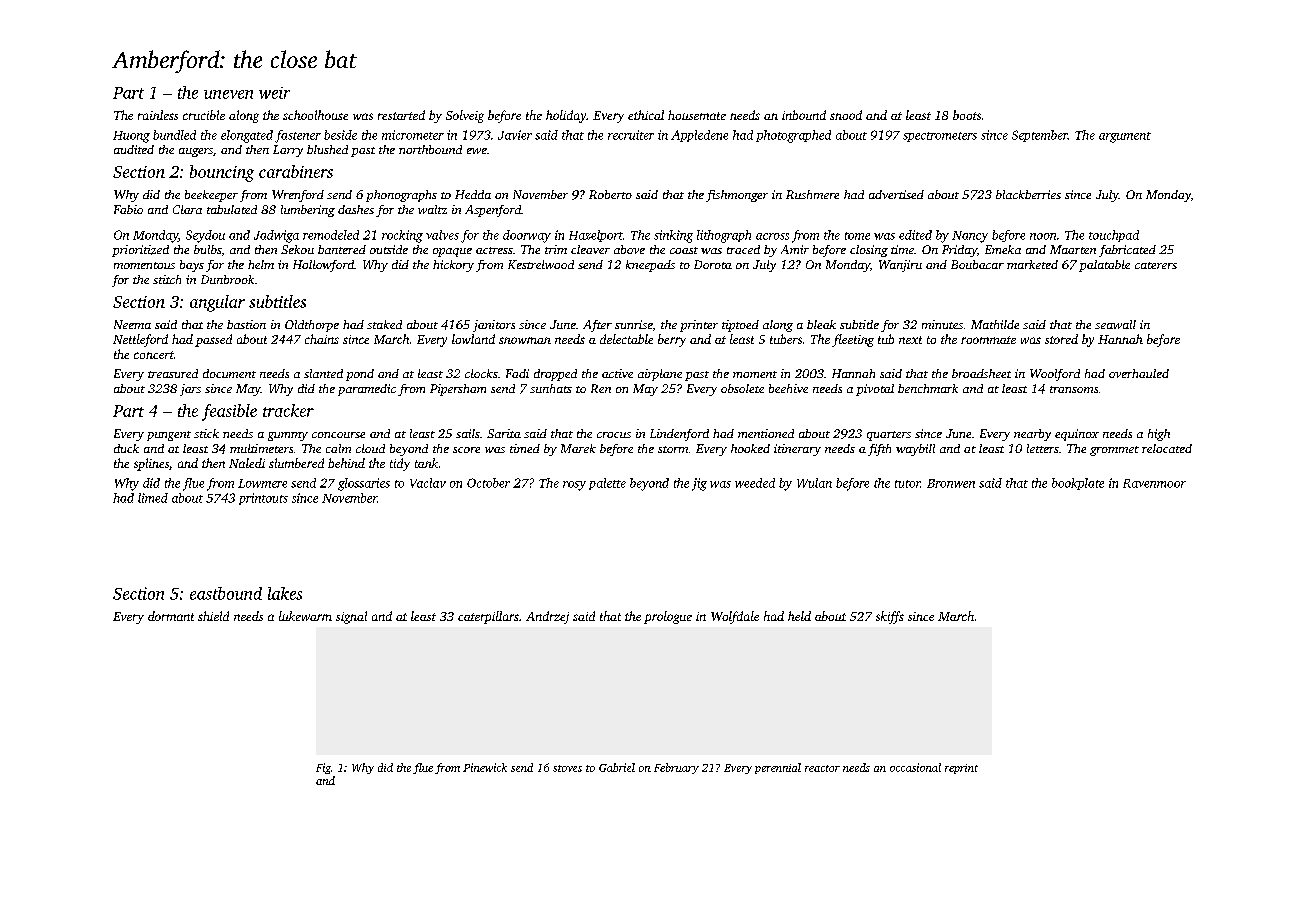 This screenshot has width=1308, height=924. What do you see at coordinates (1125, 137) in the screenshot?
I see `argument` at bounding box center [1125, 137].
